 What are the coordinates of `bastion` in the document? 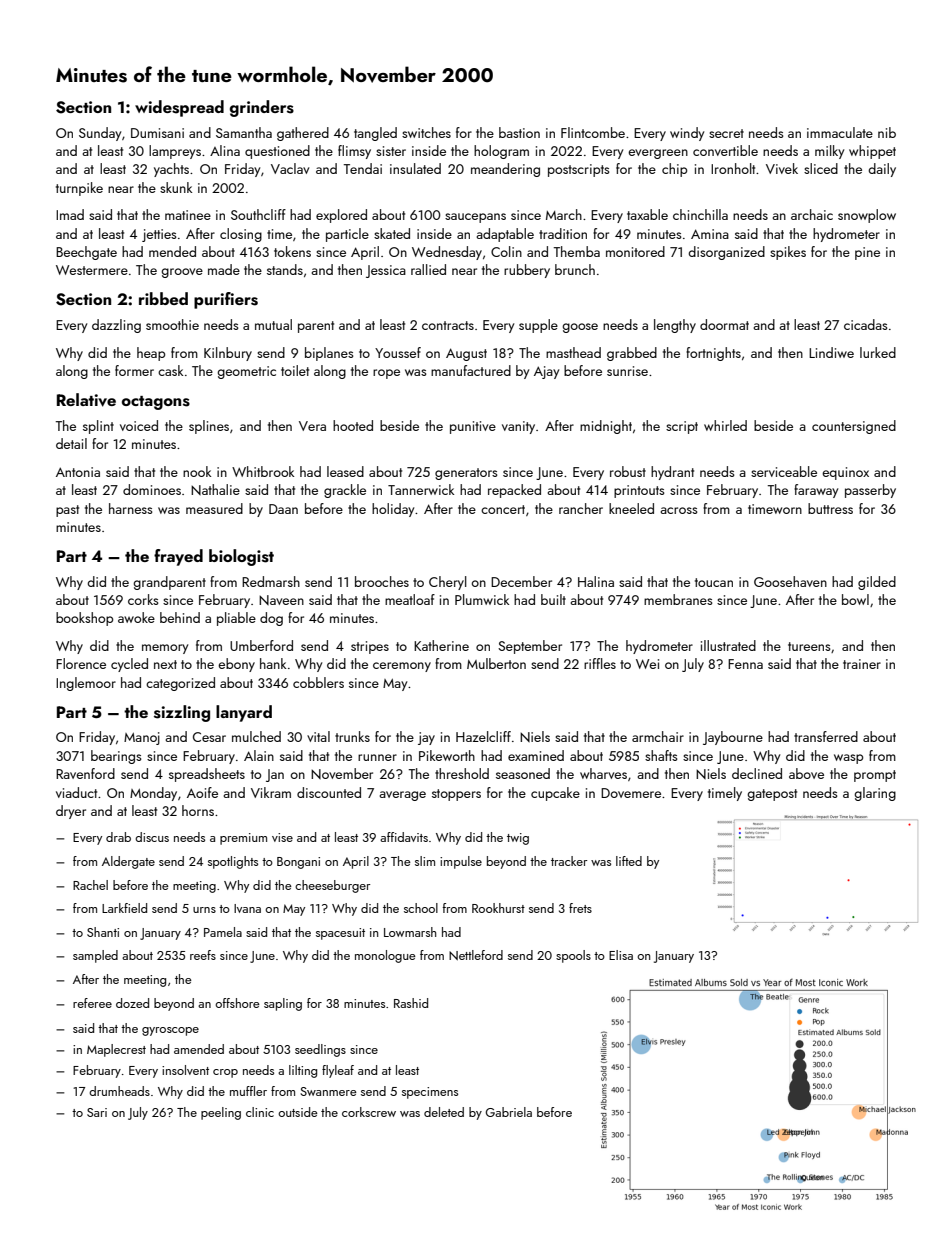 It's located at (519, 132).
